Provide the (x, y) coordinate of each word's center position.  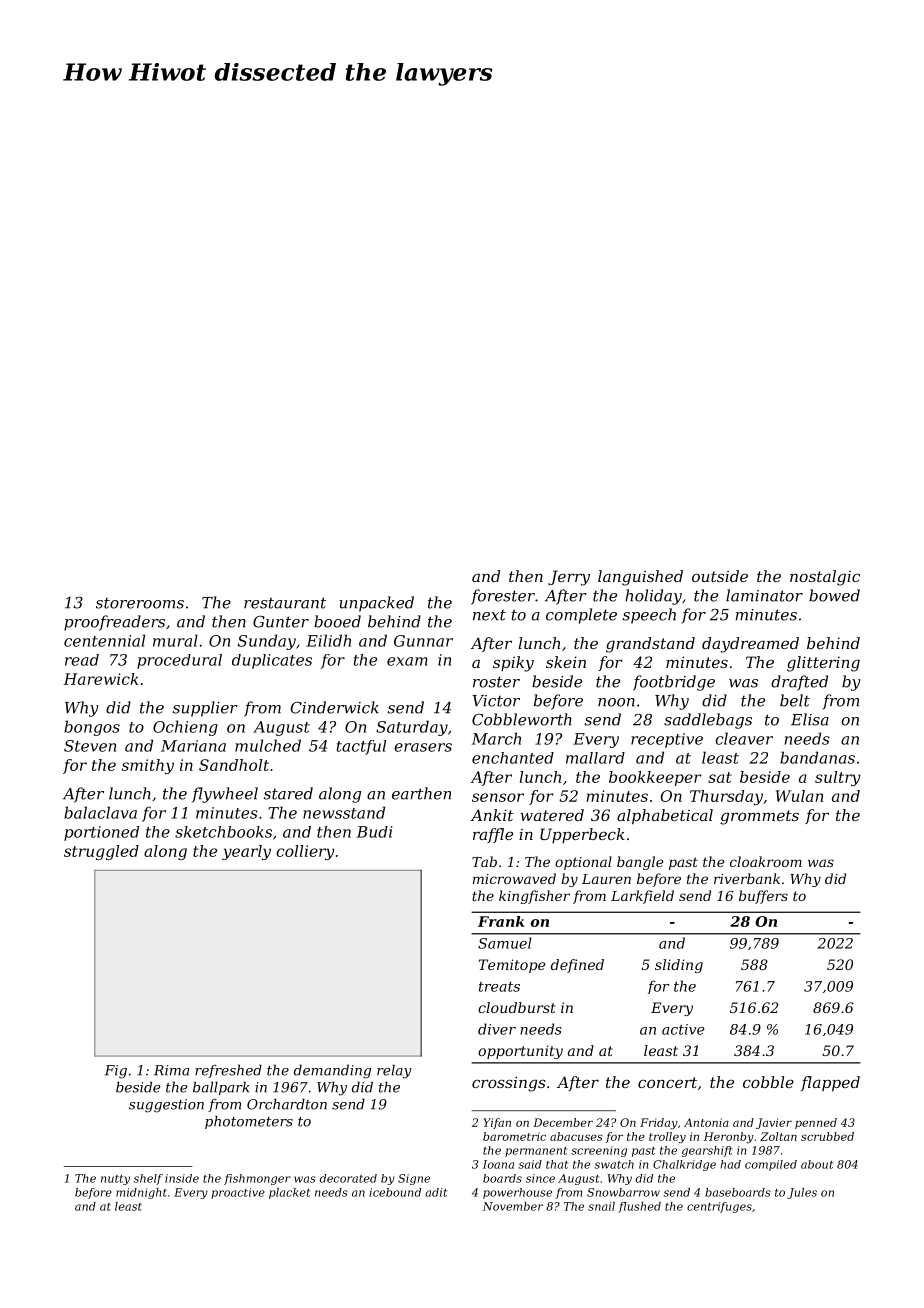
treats (499, 987)
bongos (92, 728)
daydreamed (750, 645)
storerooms (140, 603)
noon (616, 702)
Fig (116, 1072)
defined (577, 966)
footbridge (674, 683)
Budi (375, 832)
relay (394, 1071)
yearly (246, 852)
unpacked (376, 604)
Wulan (799, 796)
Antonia (706, 1122)
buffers (763, 897)
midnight (141, 1193)
